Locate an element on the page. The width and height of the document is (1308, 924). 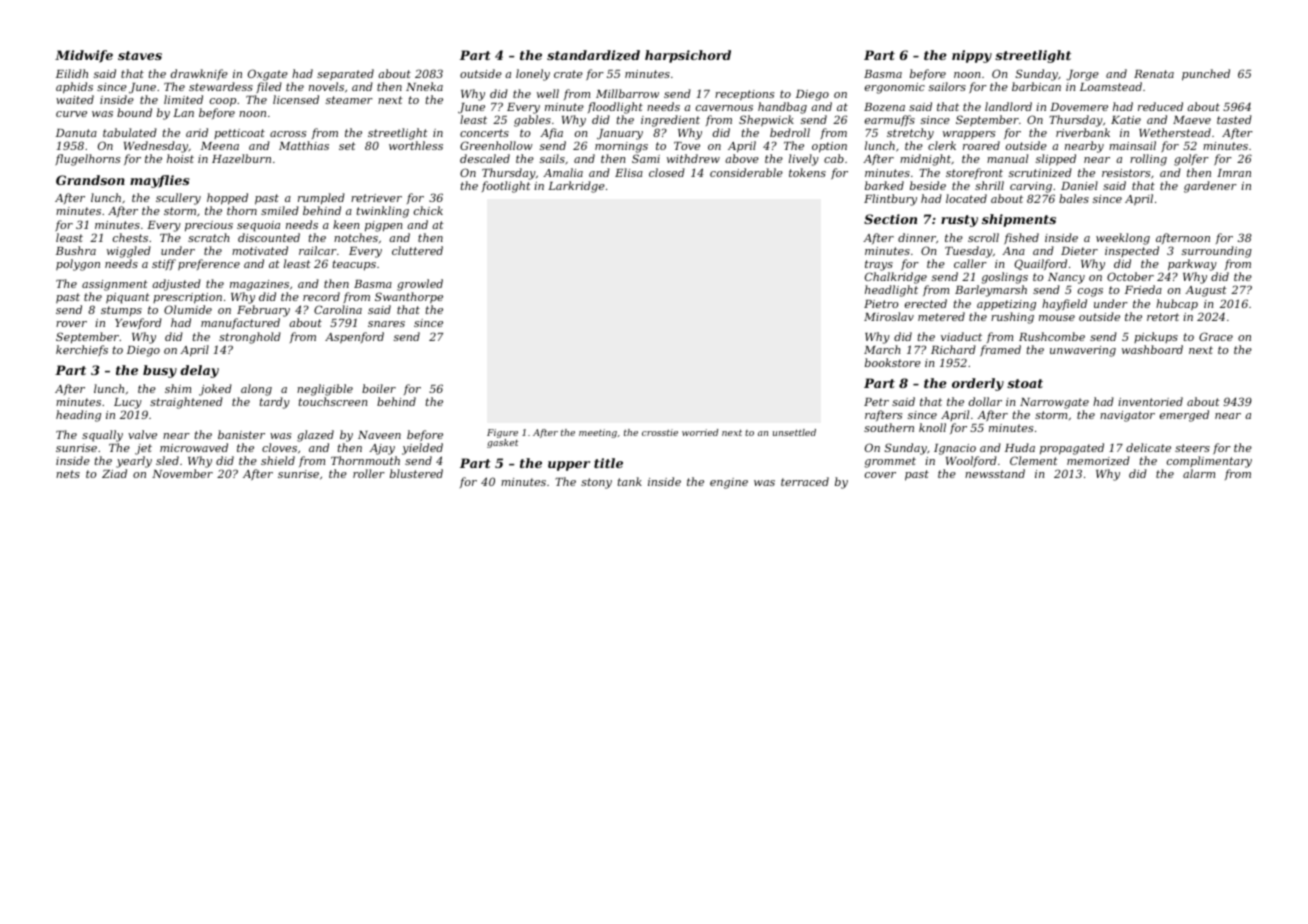
gardener is located at coordinates (1210, 187).
